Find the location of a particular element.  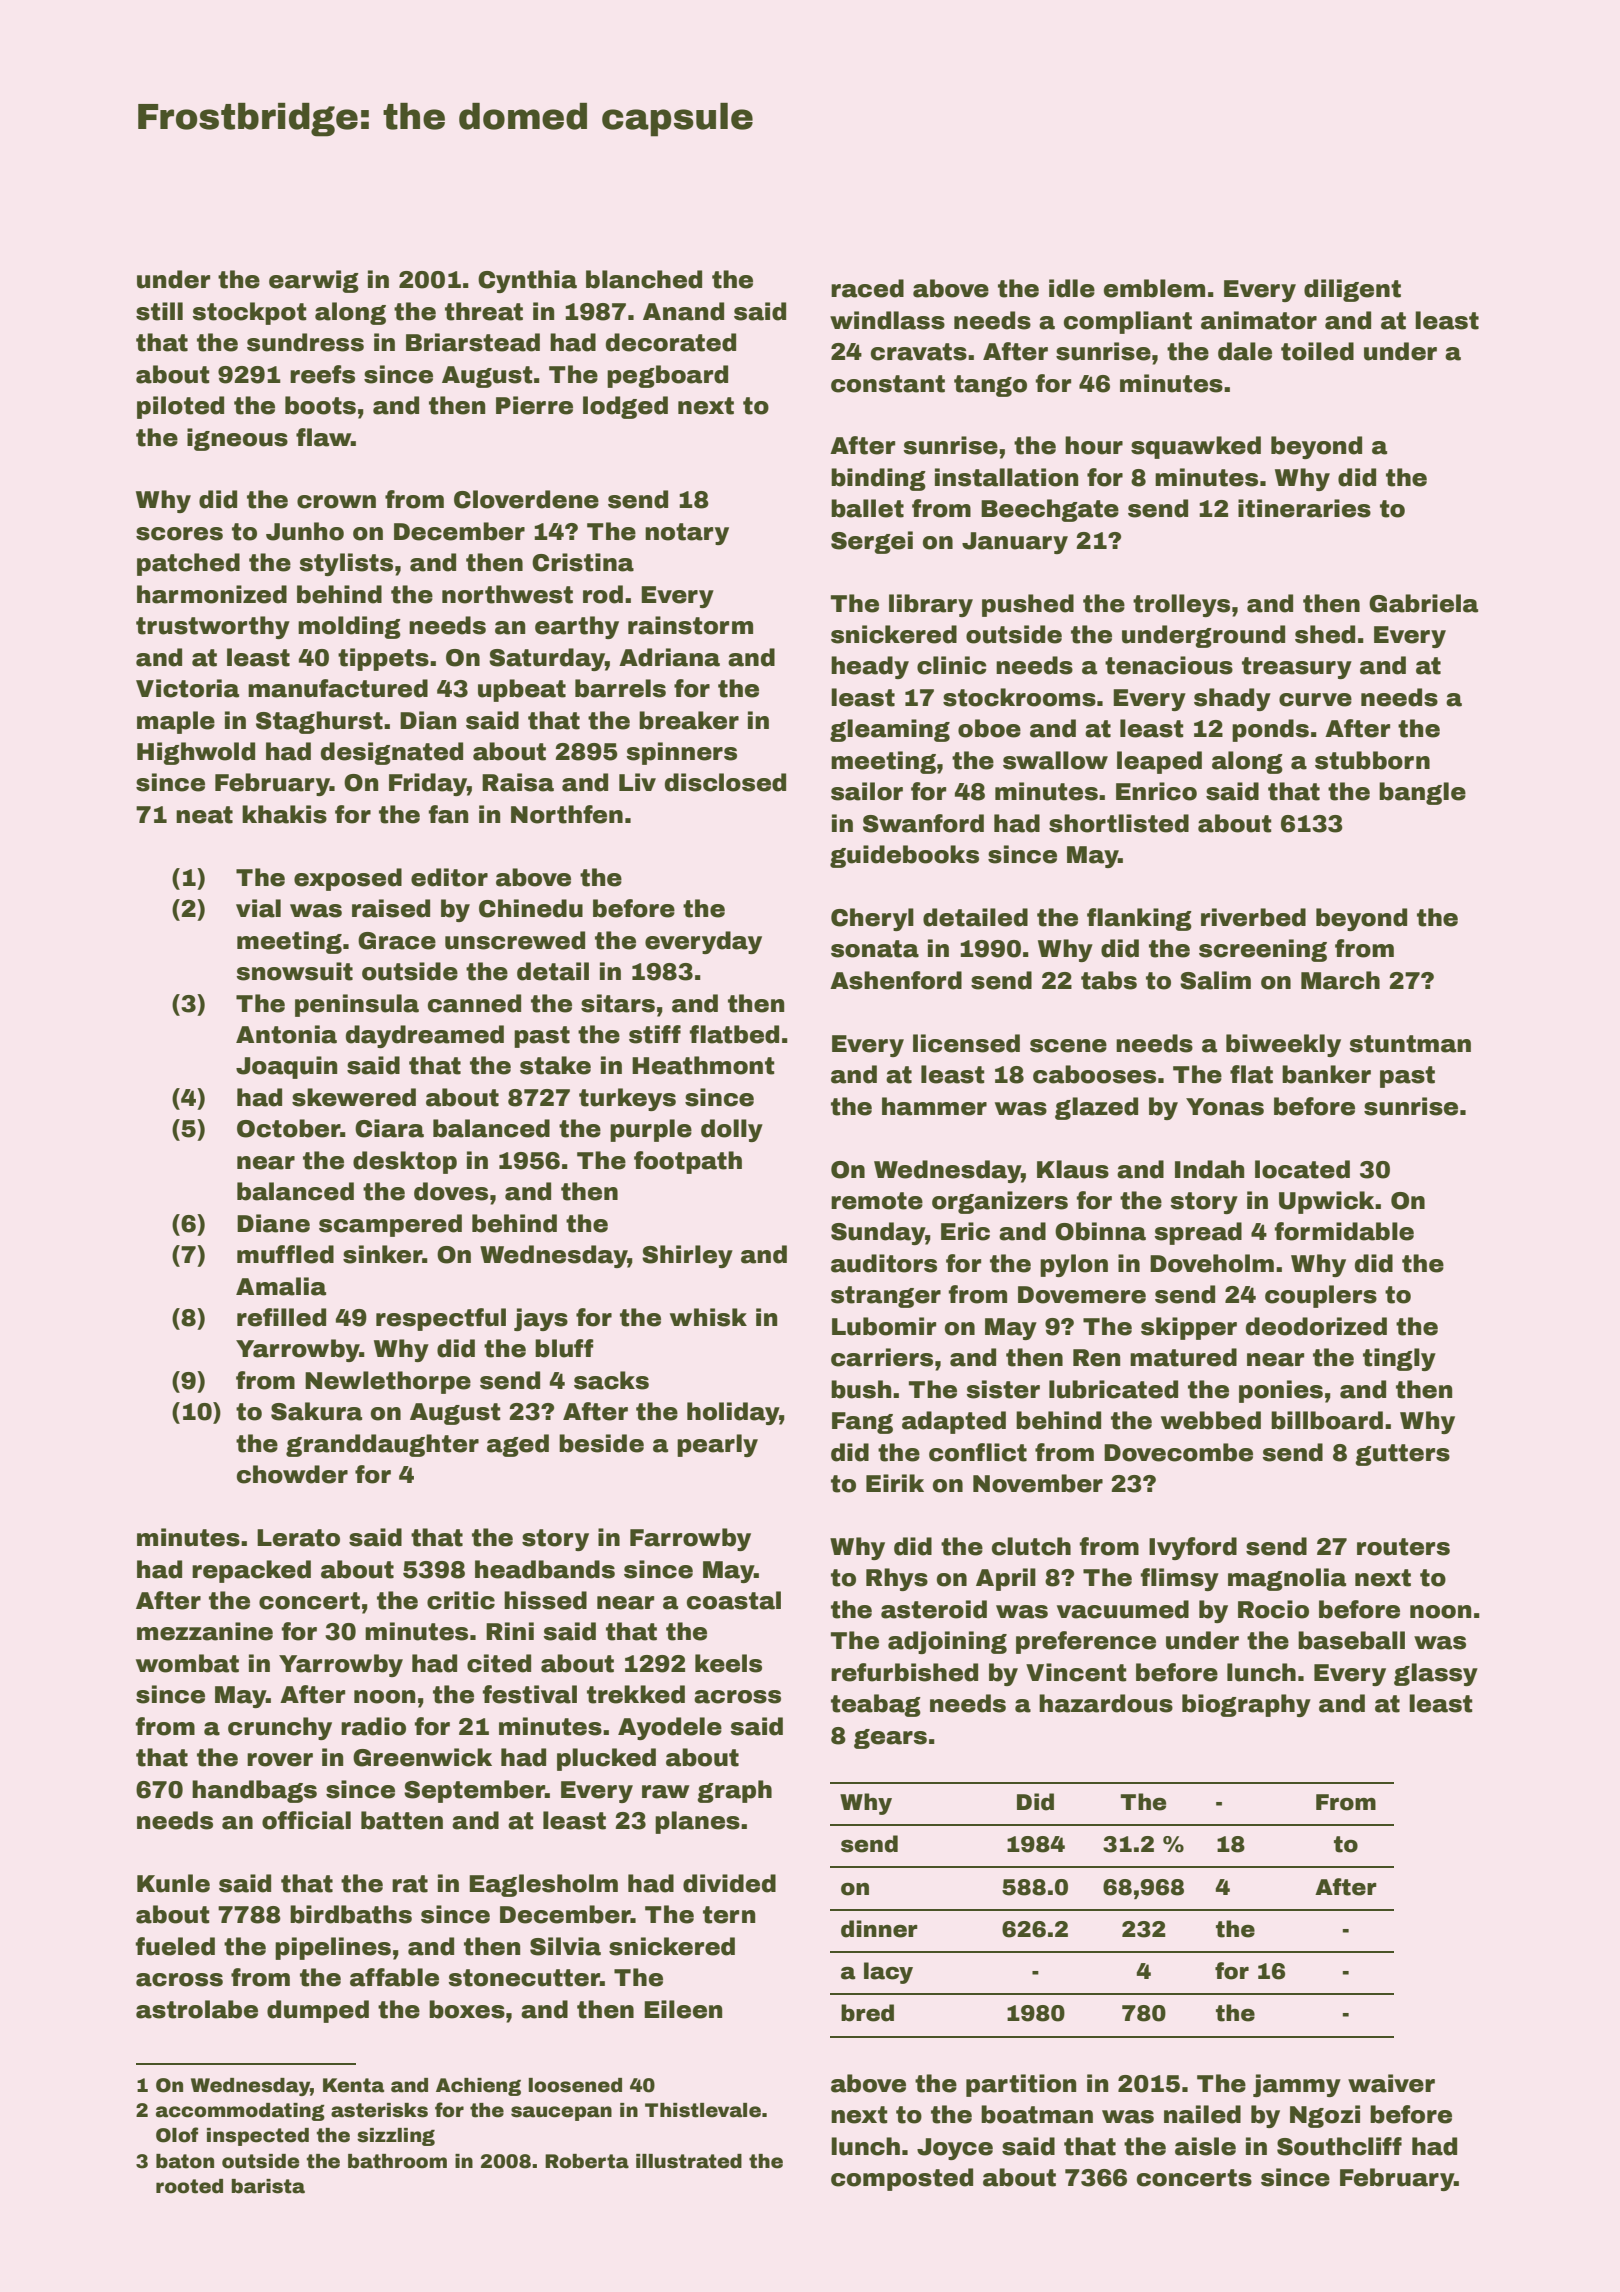

flaw is located at coordinates (323, 437).
